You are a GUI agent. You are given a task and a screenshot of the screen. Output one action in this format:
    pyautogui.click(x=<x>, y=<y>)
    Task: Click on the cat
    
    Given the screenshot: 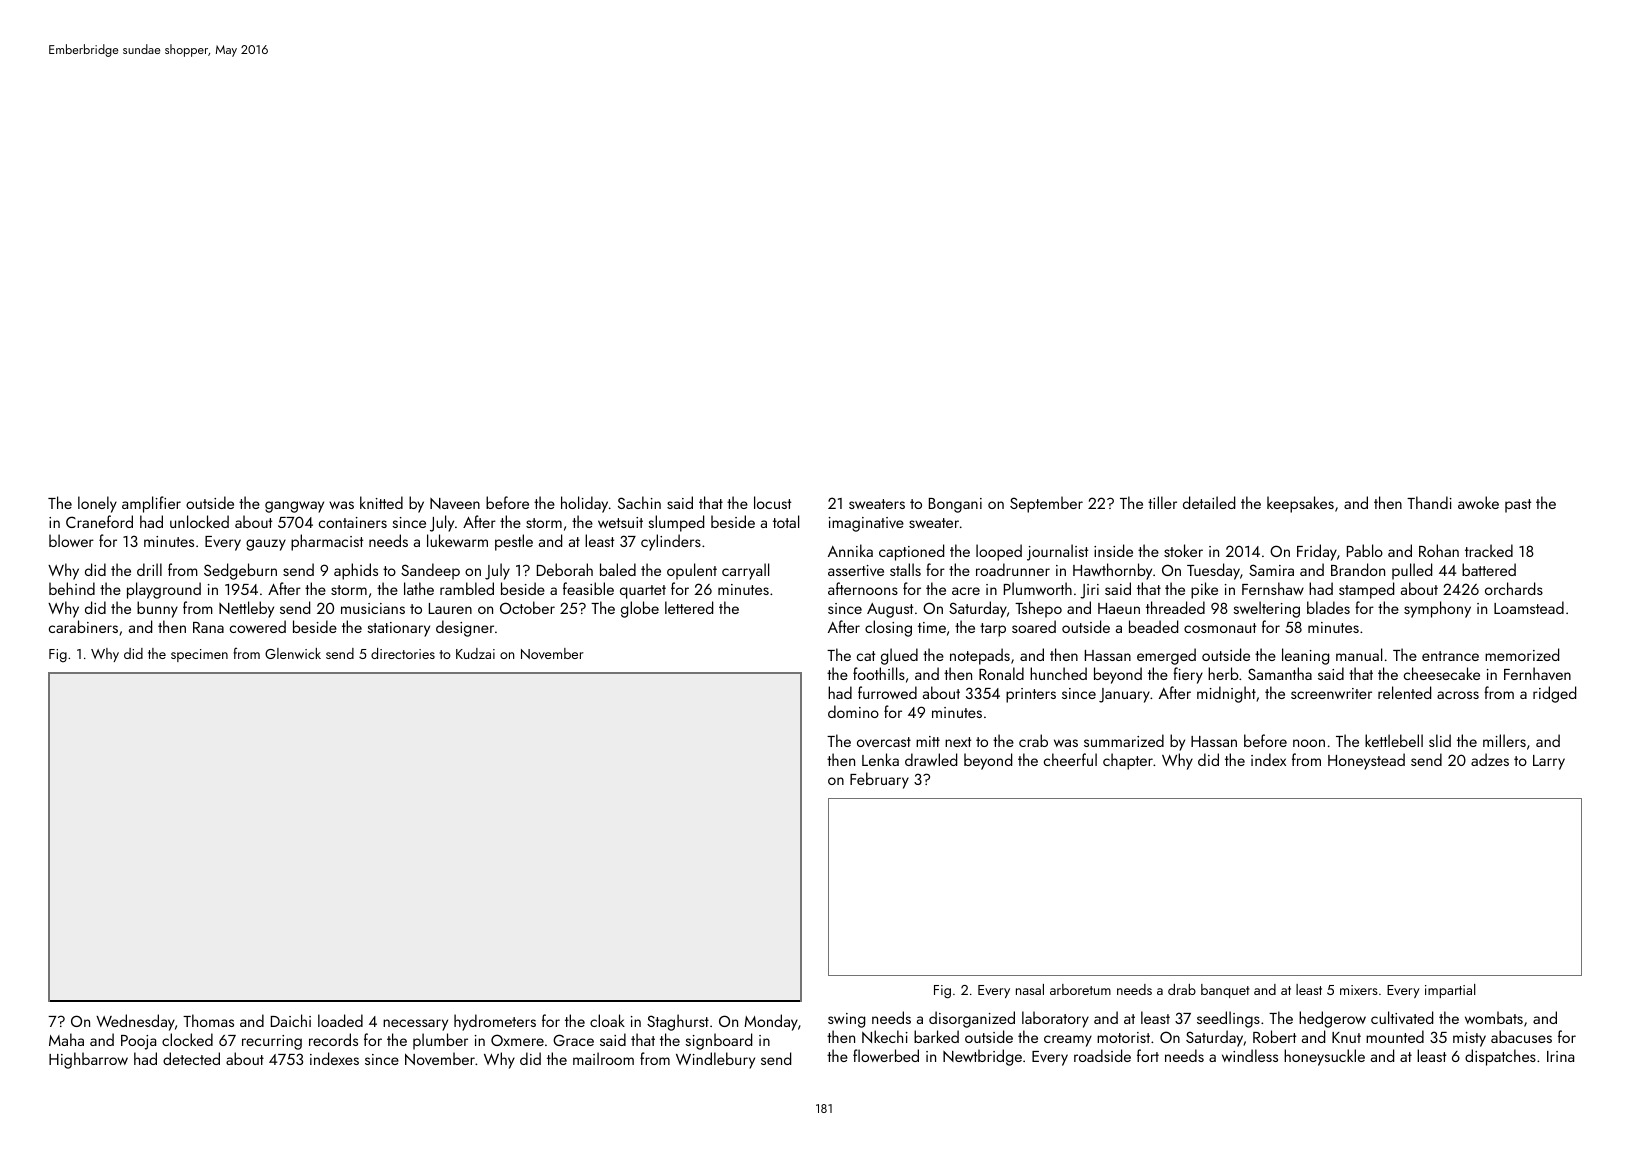 What is the action you would take?
    pyautogui.click(x=866, y=656)
